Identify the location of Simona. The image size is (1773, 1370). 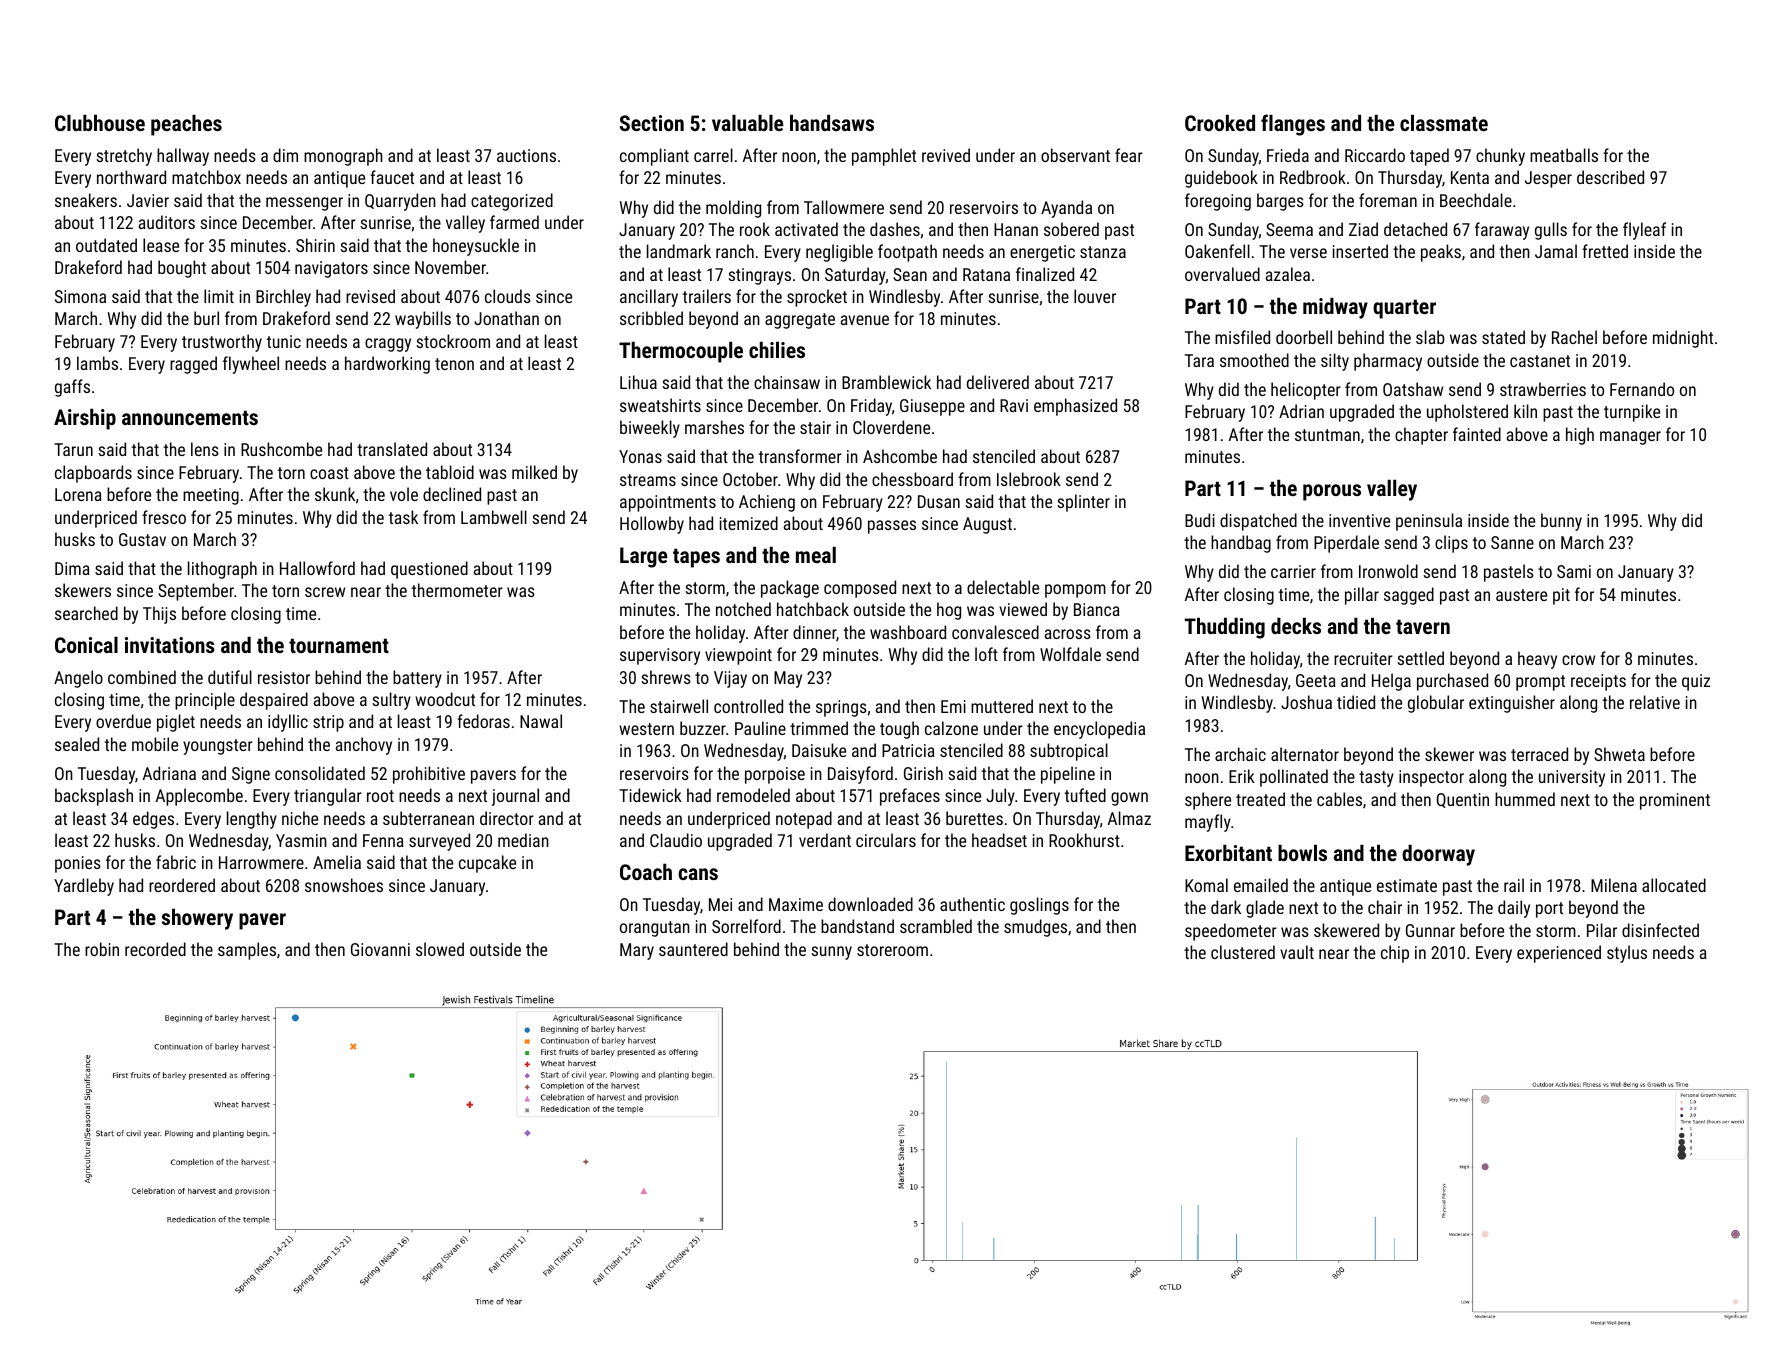
(80, 296).
